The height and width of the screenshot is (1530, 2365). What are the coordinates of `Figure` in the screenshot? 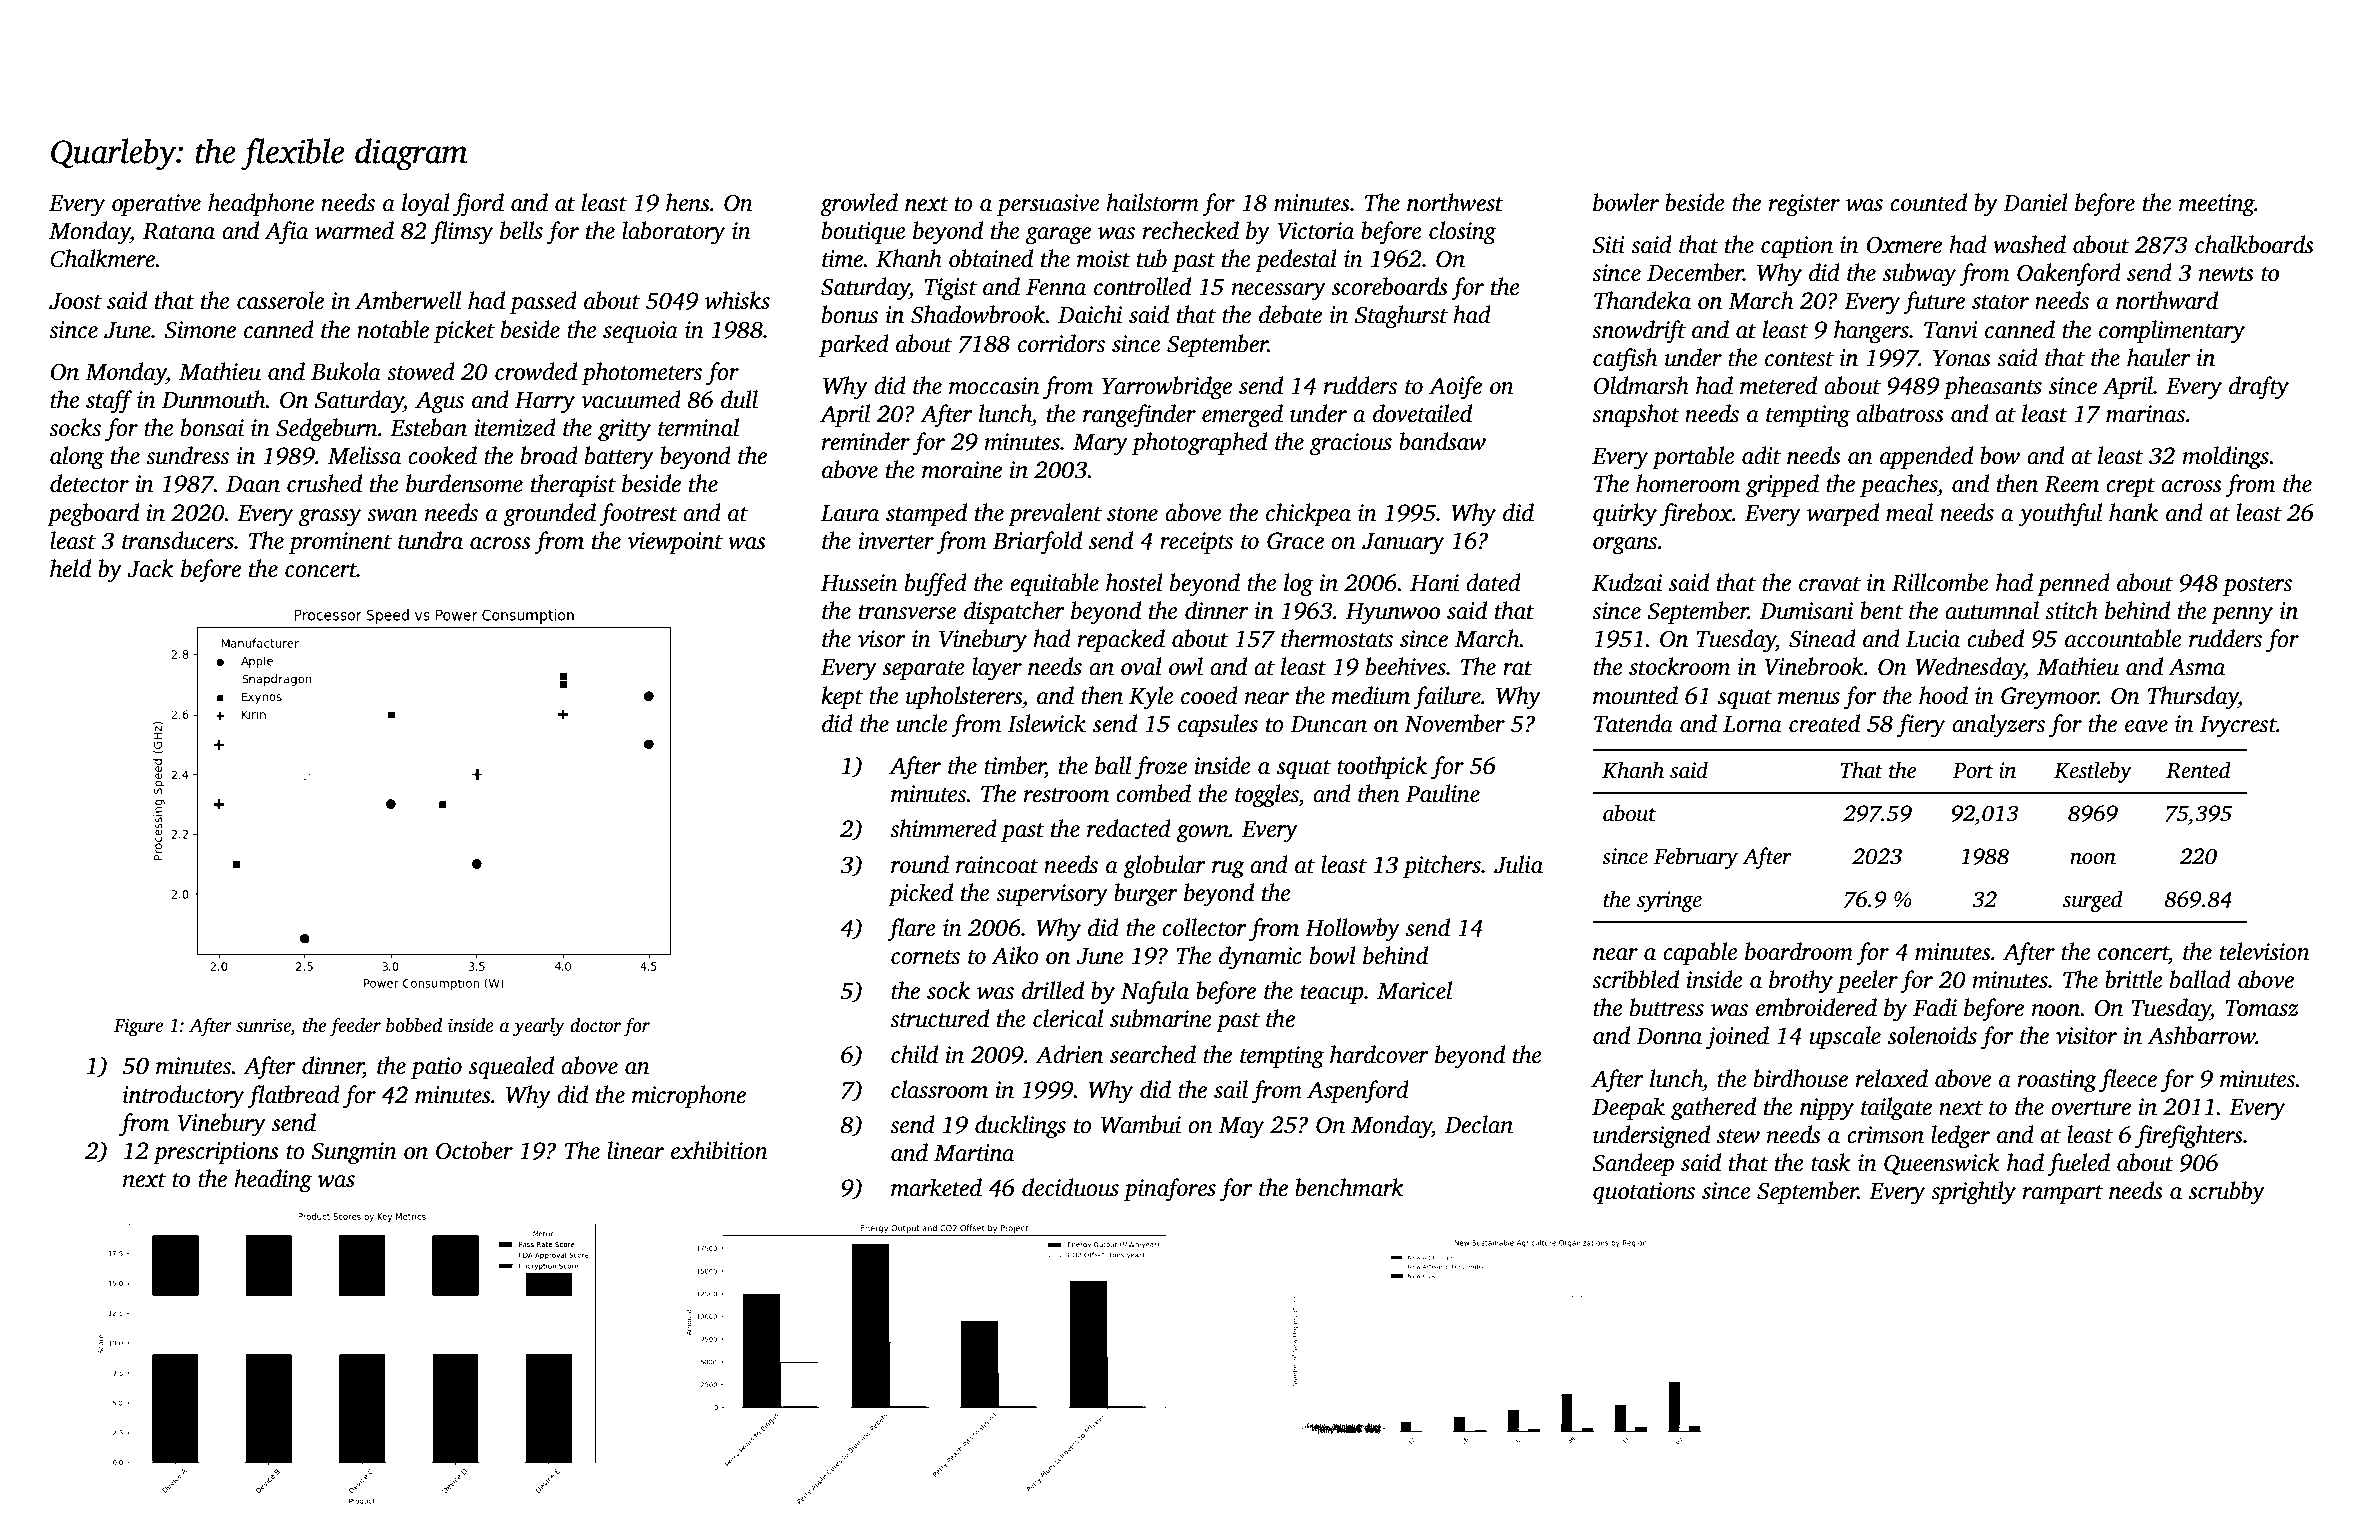 It's located at (138, 1027).
